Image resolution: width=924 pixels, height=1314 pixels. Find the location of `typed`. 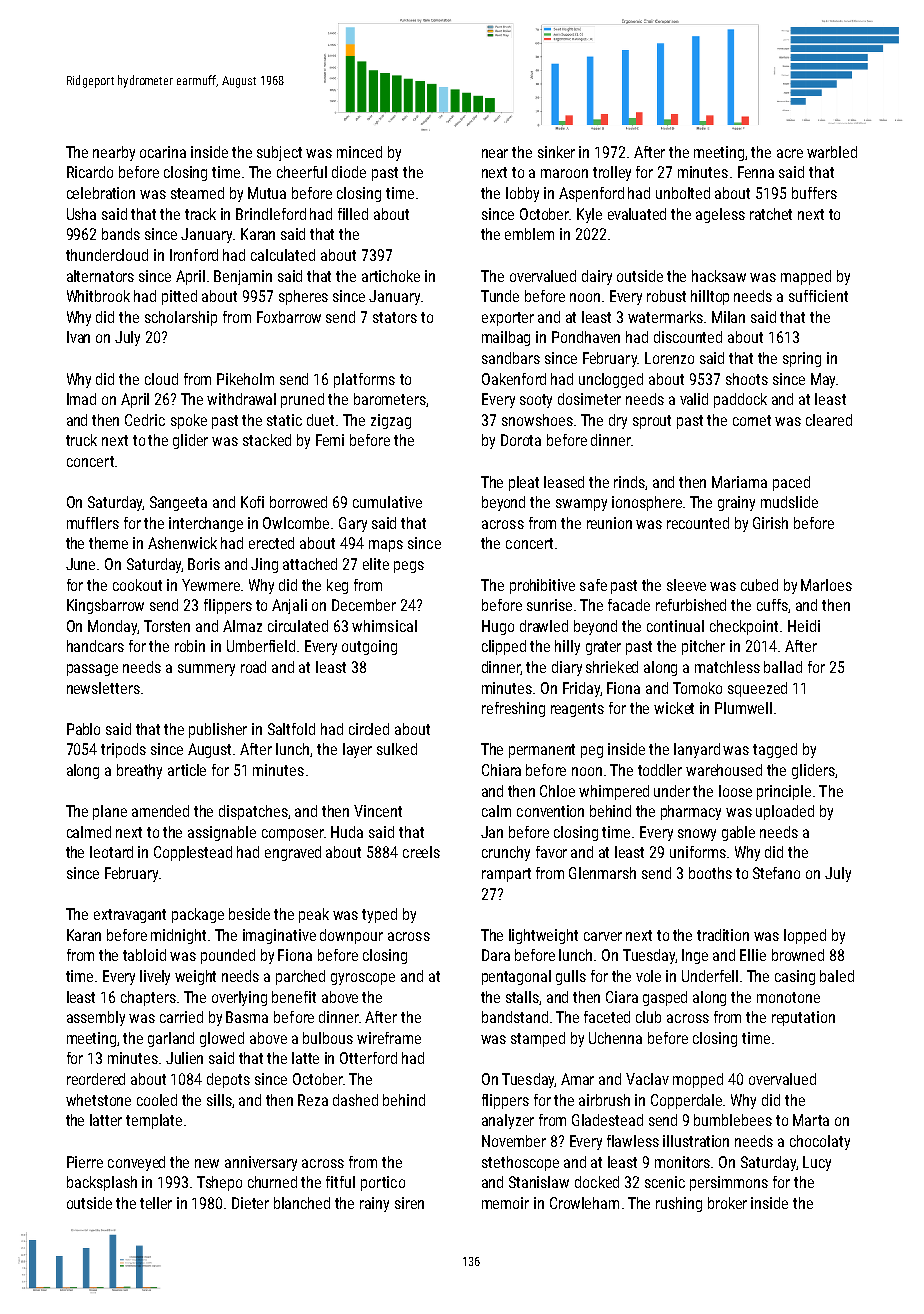

typed is located at coordinates (379, 915).
